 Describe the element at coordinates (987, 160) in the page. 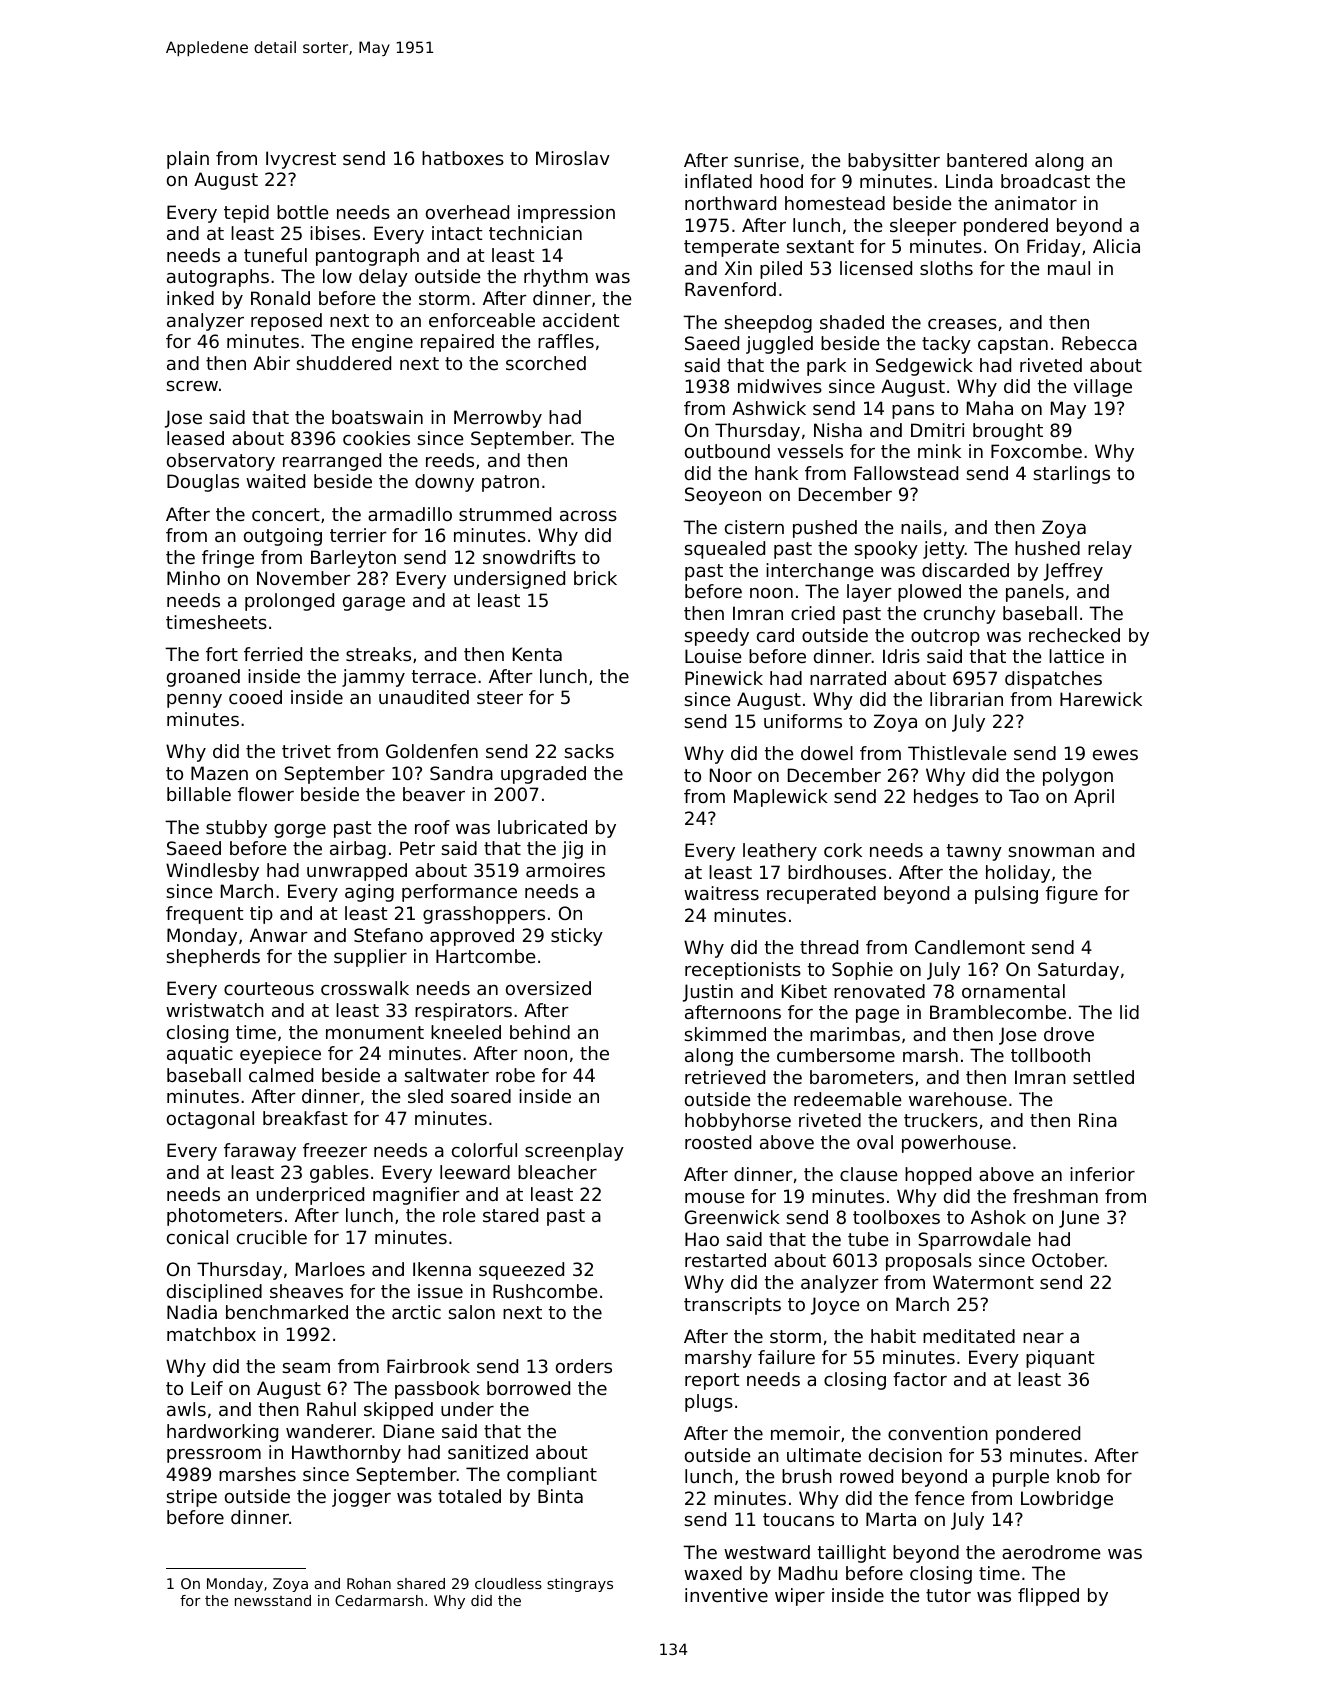

I see `bantered` at that location.
